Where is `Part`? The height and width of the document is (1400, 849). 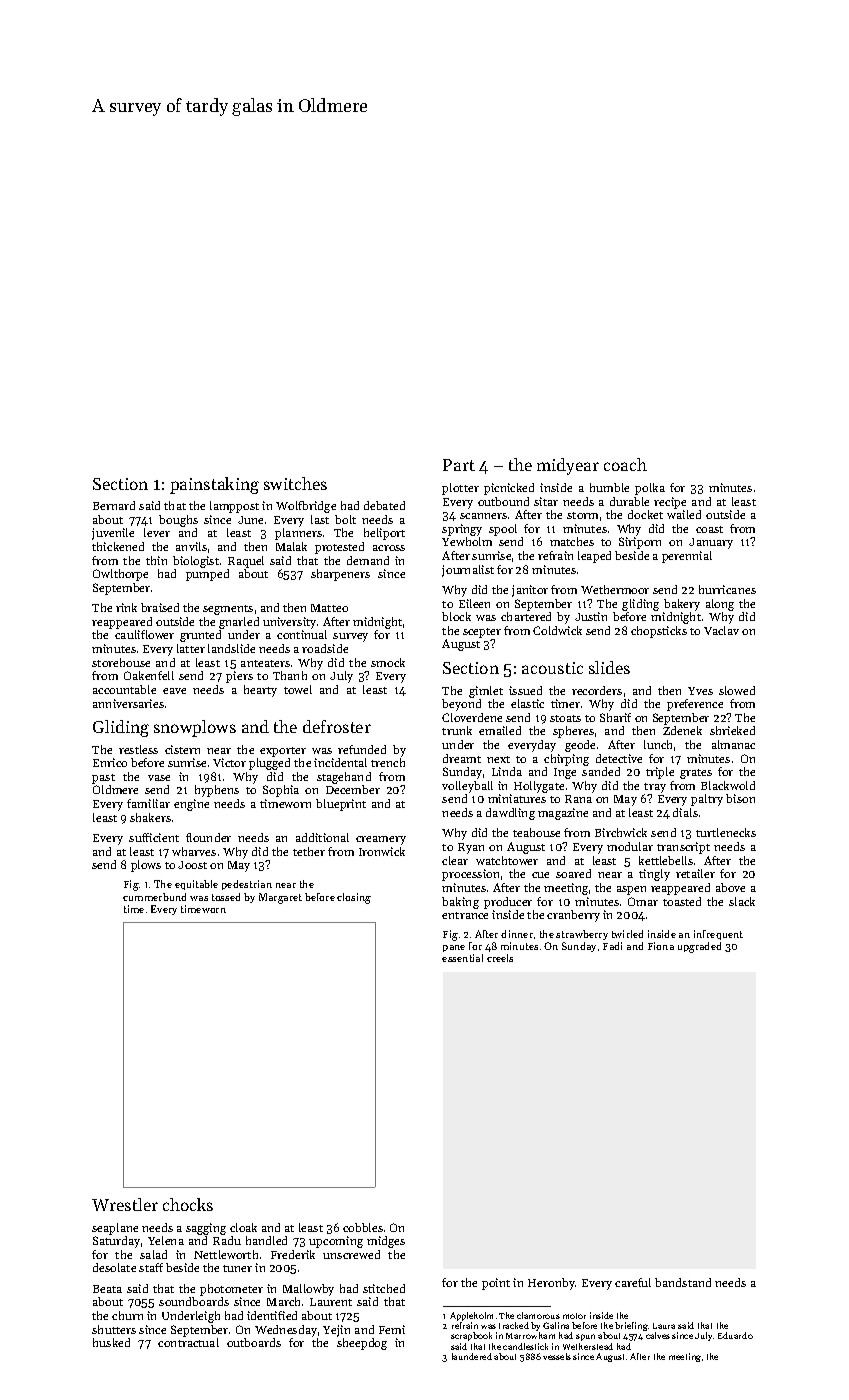
Part is located at coordinates (459, 465).
